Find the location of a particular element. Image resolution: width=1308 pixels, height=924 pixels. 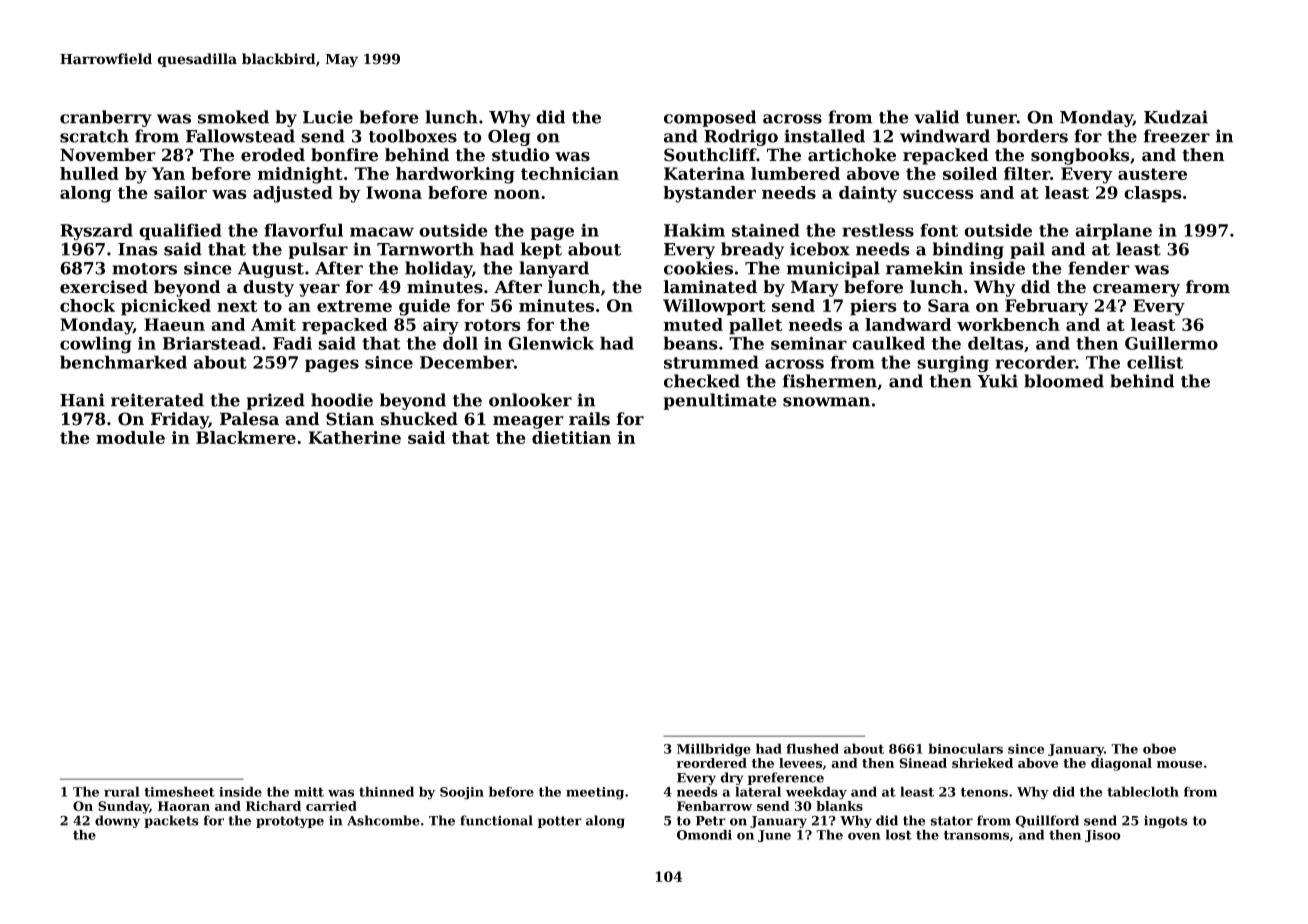

composed is located at coordinates (710, 118).
